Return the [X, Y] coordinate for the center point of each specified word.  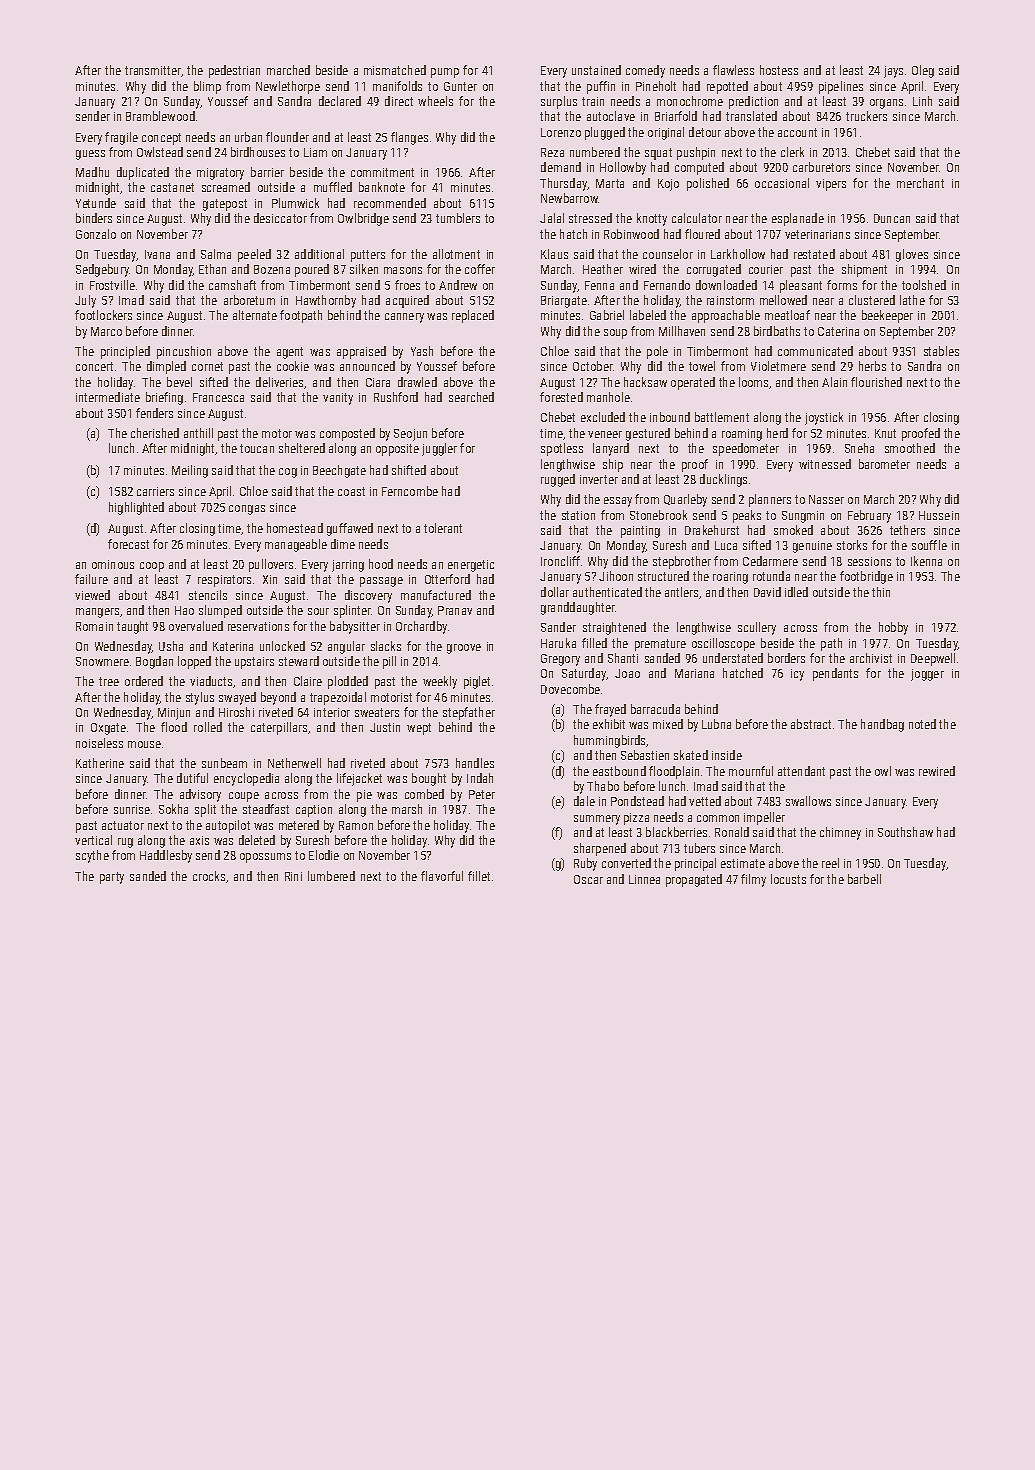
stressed [590, 218]
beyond [278, 698]
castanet [172, 187]
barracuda [655, 709]
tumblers [458, 218]
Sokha [173, 809]
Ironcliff [560, 561]
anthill [198, 433]
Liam [315, 152]
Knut [885, 433]
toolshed [924, 285]
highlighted [136, 508]
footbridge [866, 577]
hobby [893, 628]
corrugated [714, 270]
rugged [558, 480]
